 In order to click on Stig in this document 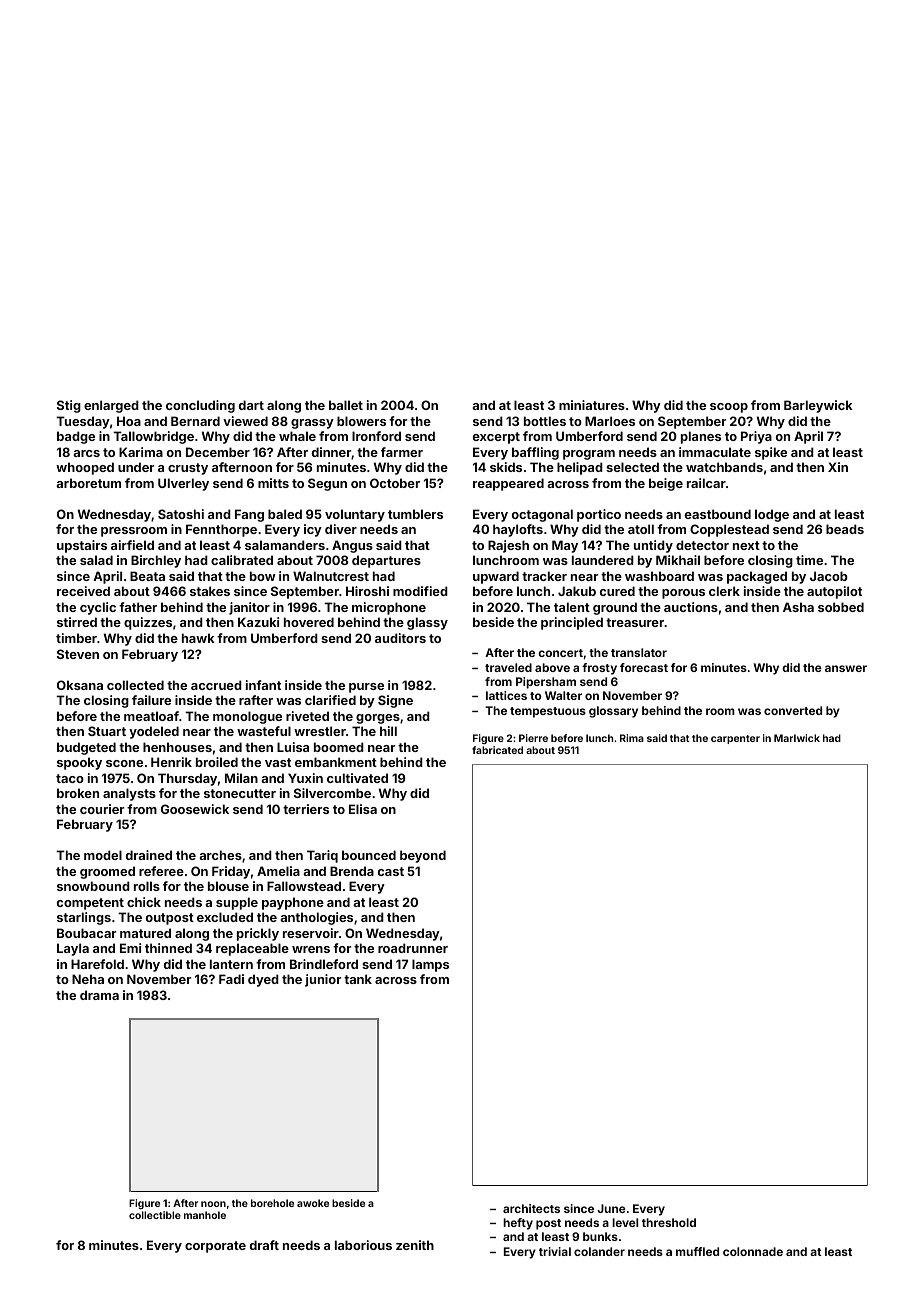, I will do `click(69, 406)`.
